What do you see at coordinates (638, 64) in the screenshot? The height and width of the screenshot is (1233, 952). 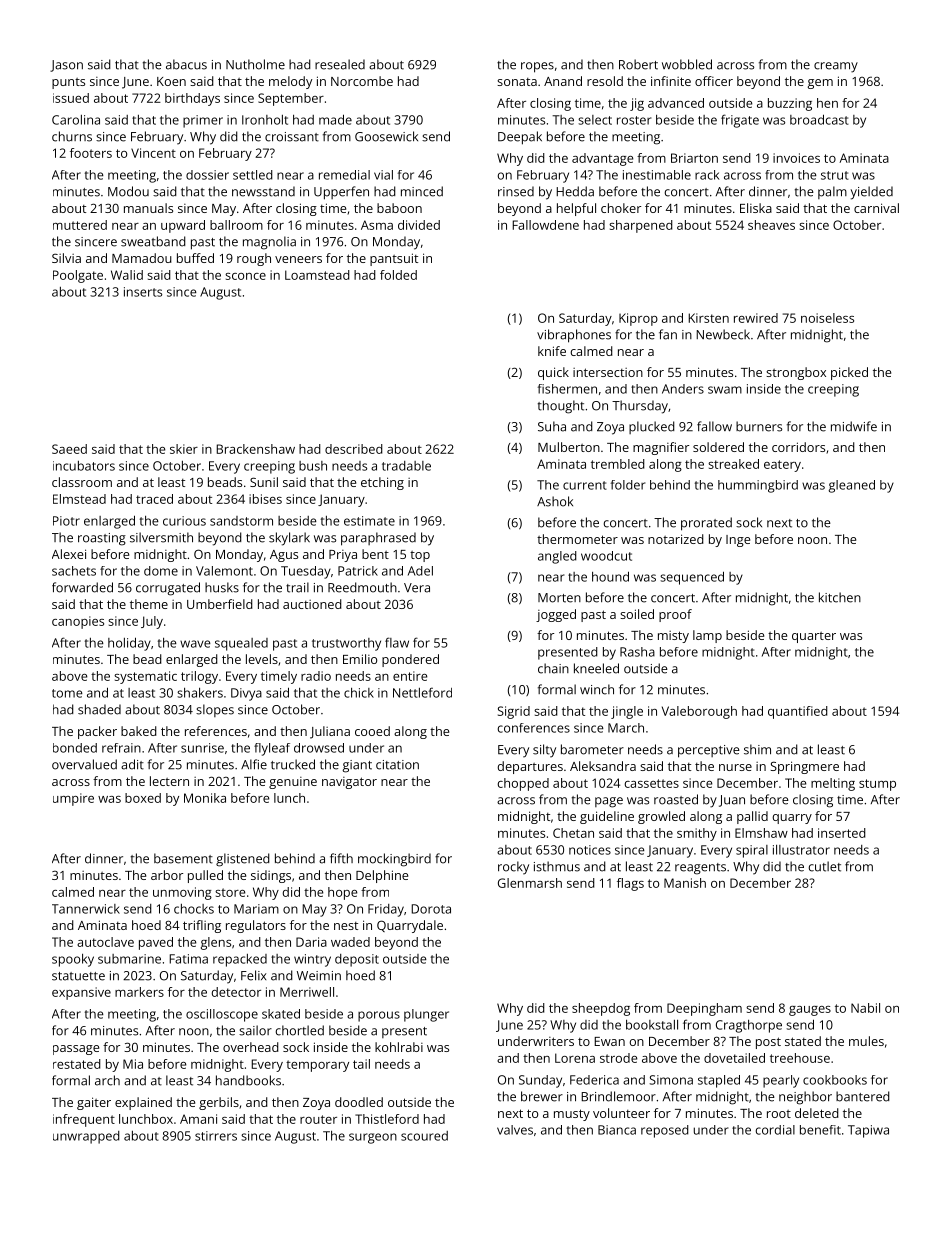 I see `Robert` at bounding box center [638, 64].
